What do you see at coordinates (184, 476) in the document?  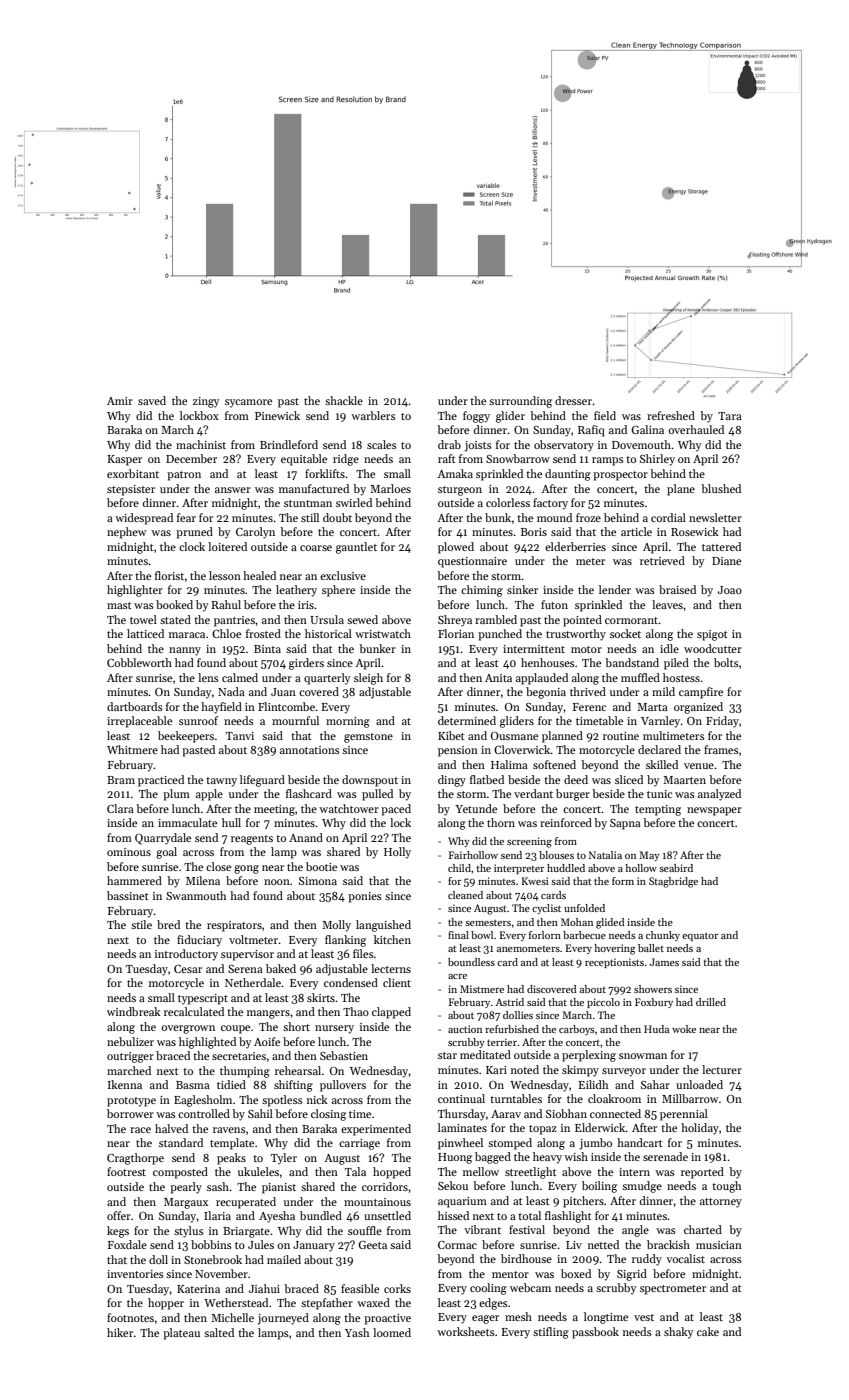 I see `patron` at bounding box center [184, 476].
